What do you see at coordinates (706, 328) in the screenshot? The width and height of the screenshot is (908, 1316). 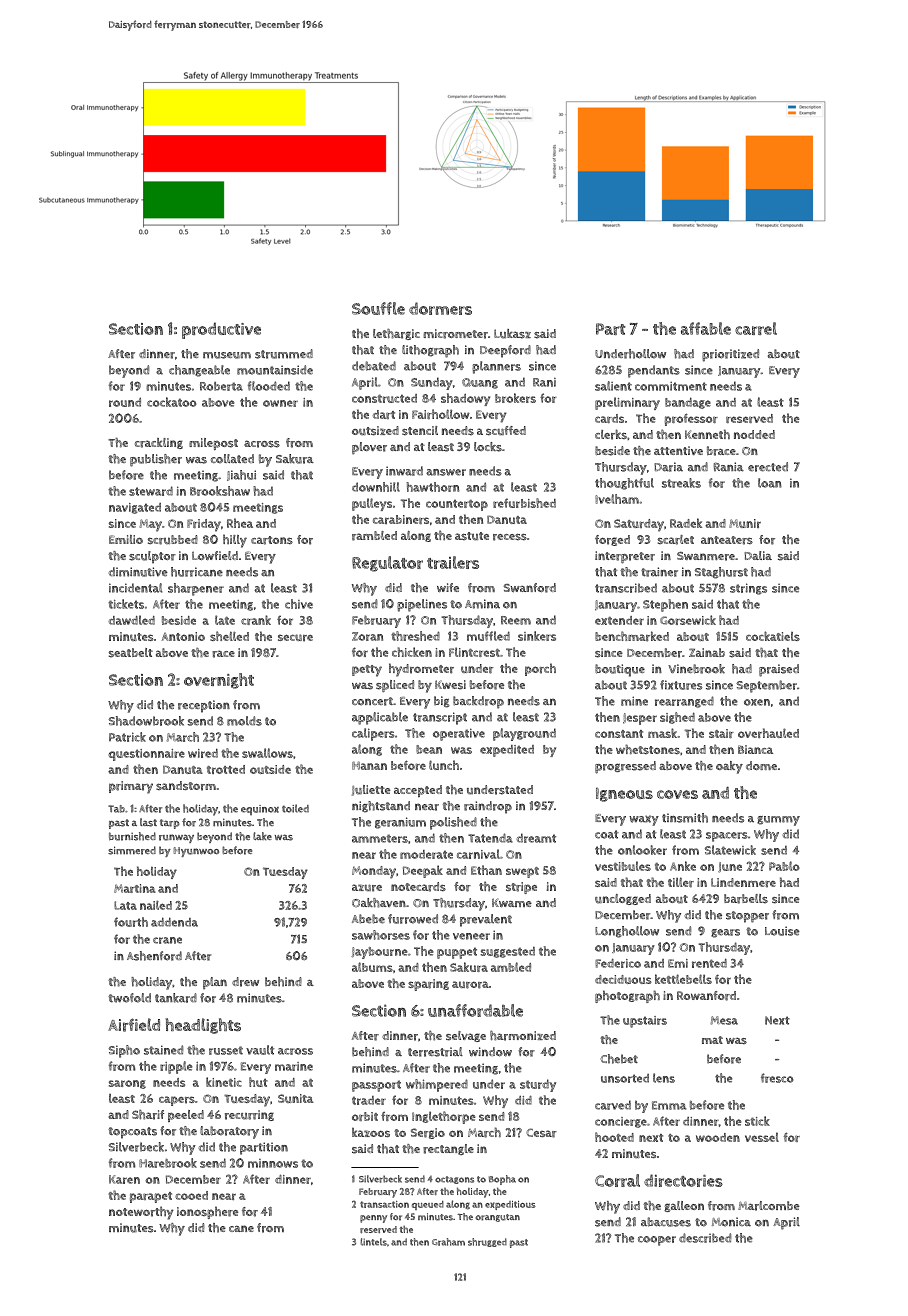 I see `affable` at bounding box center [706, 328].
